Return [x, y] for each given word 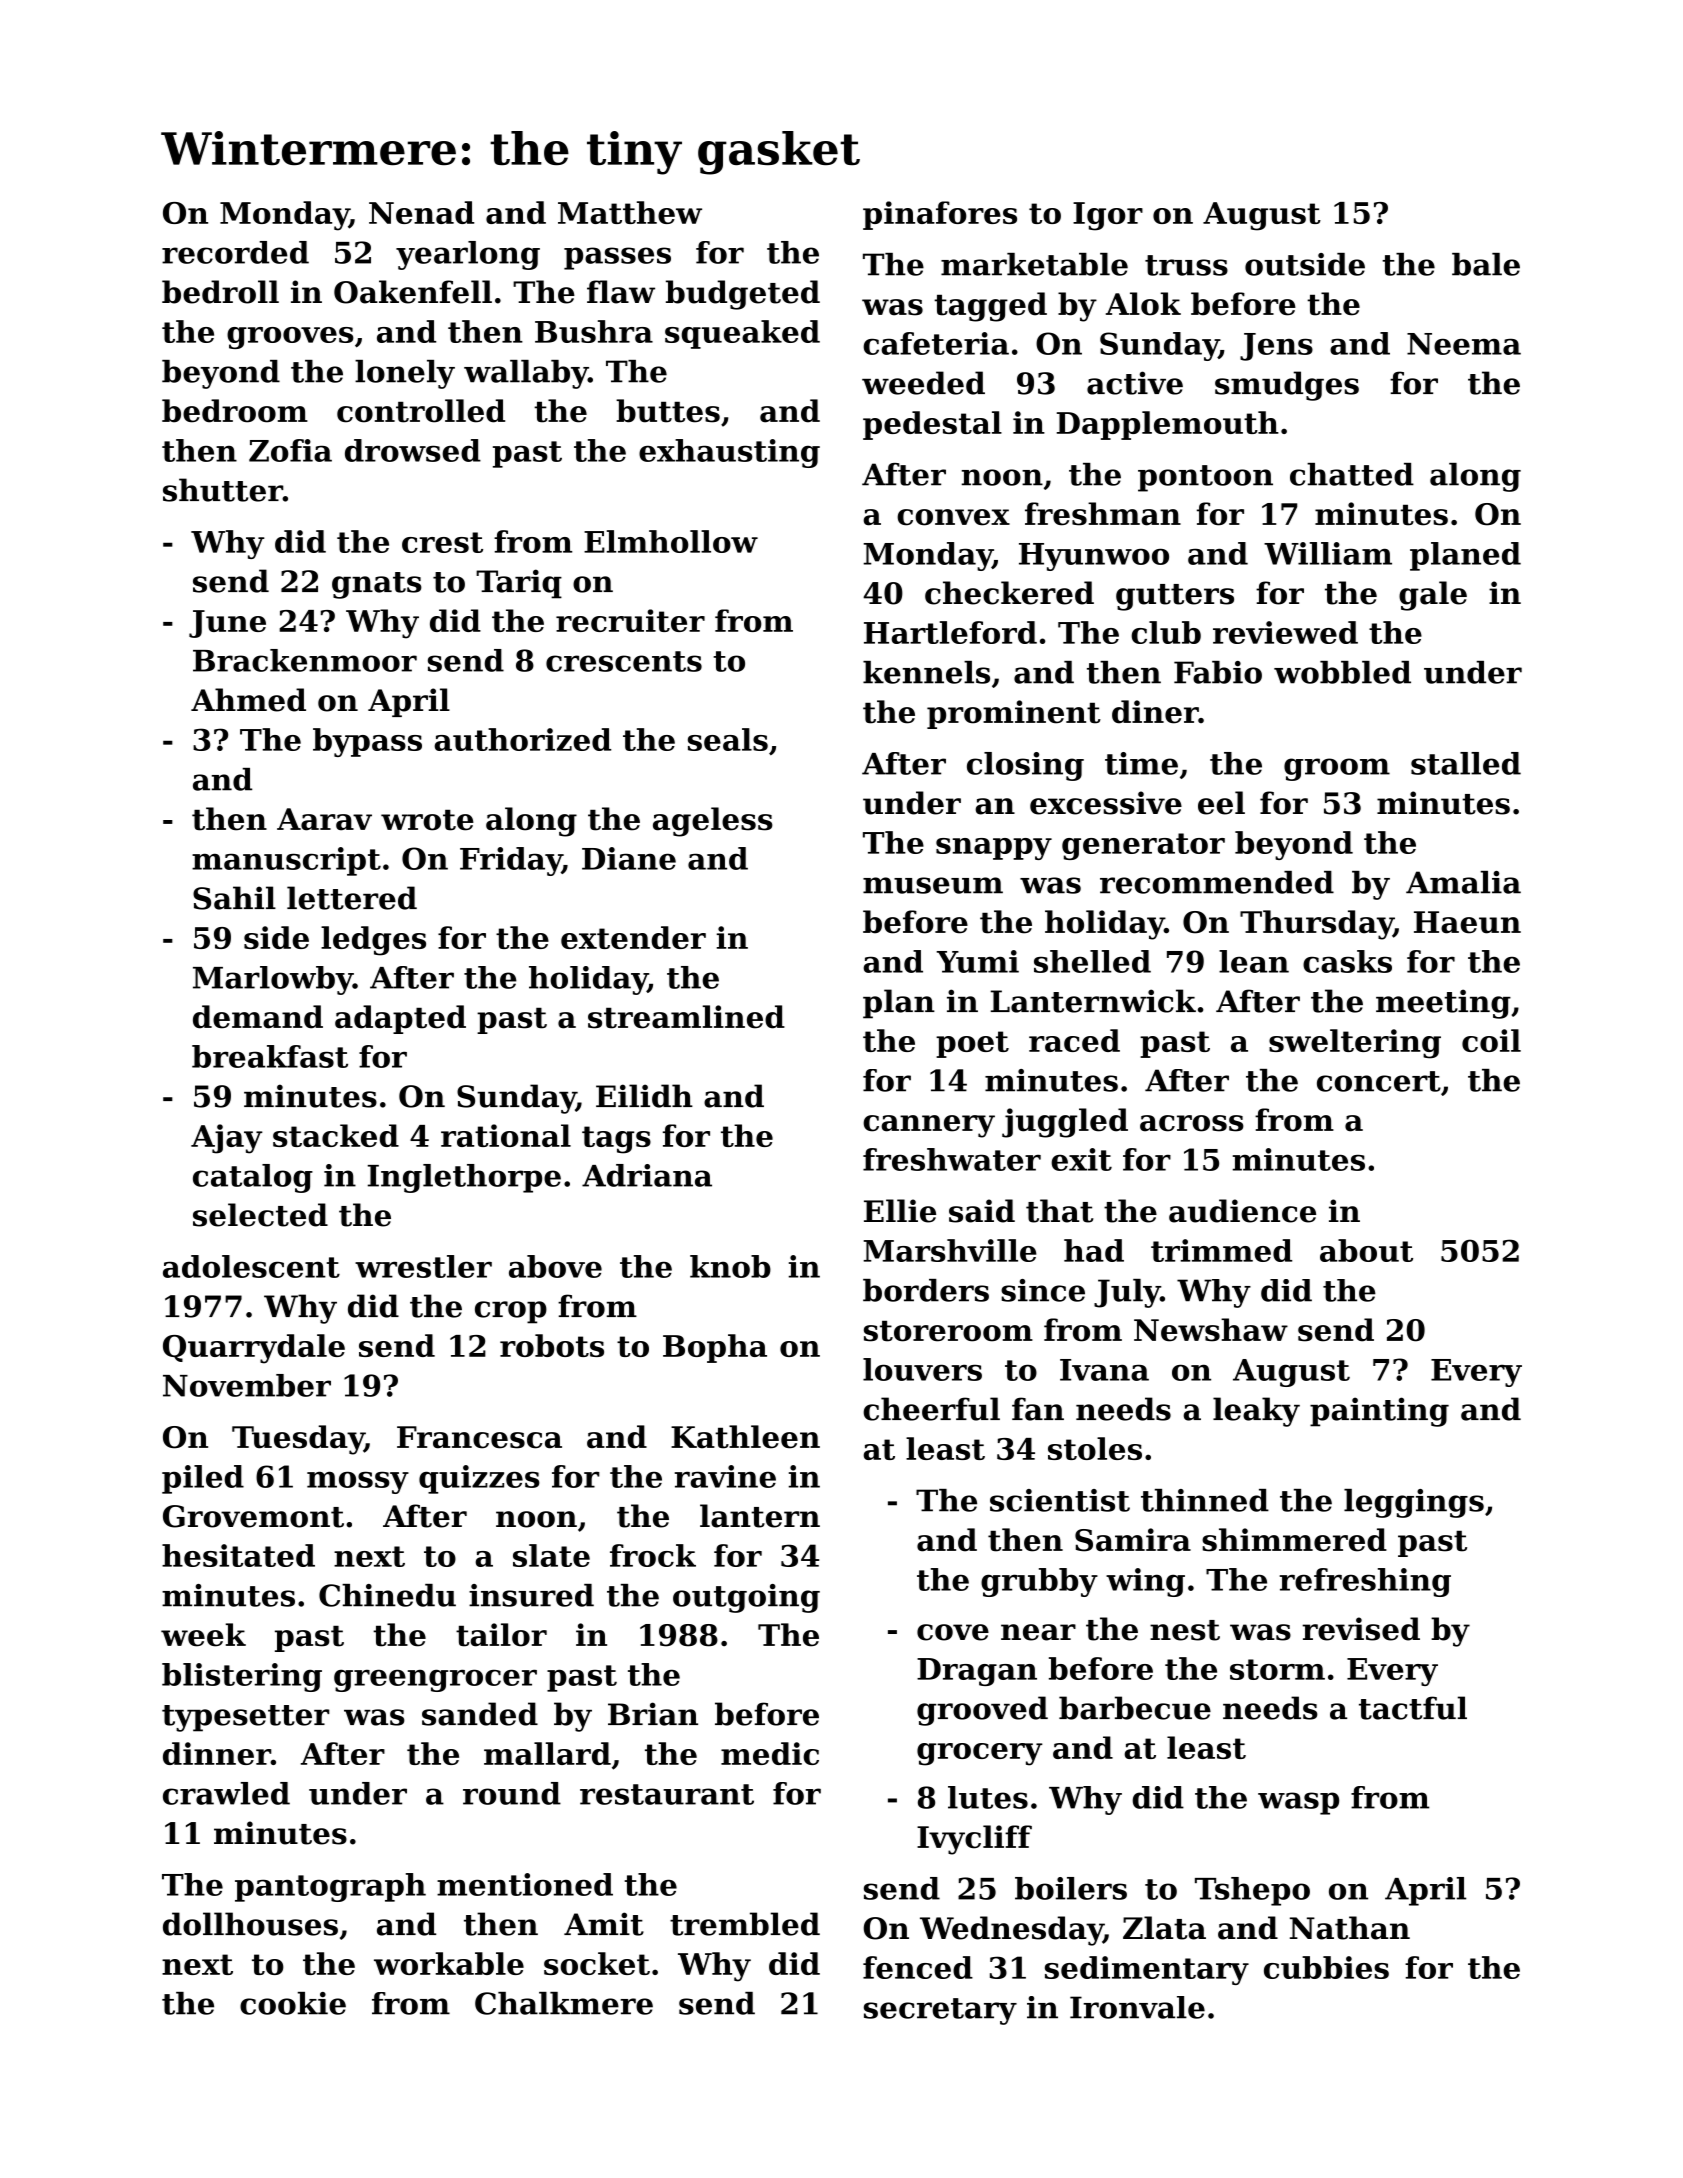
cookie [293, 2003]
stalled [1466, 763]
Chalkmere [564, 2003]
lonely [405, 374]
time [1141, 763]
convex [953, 517]
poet [972, 1044]
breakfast [270, 1056]
